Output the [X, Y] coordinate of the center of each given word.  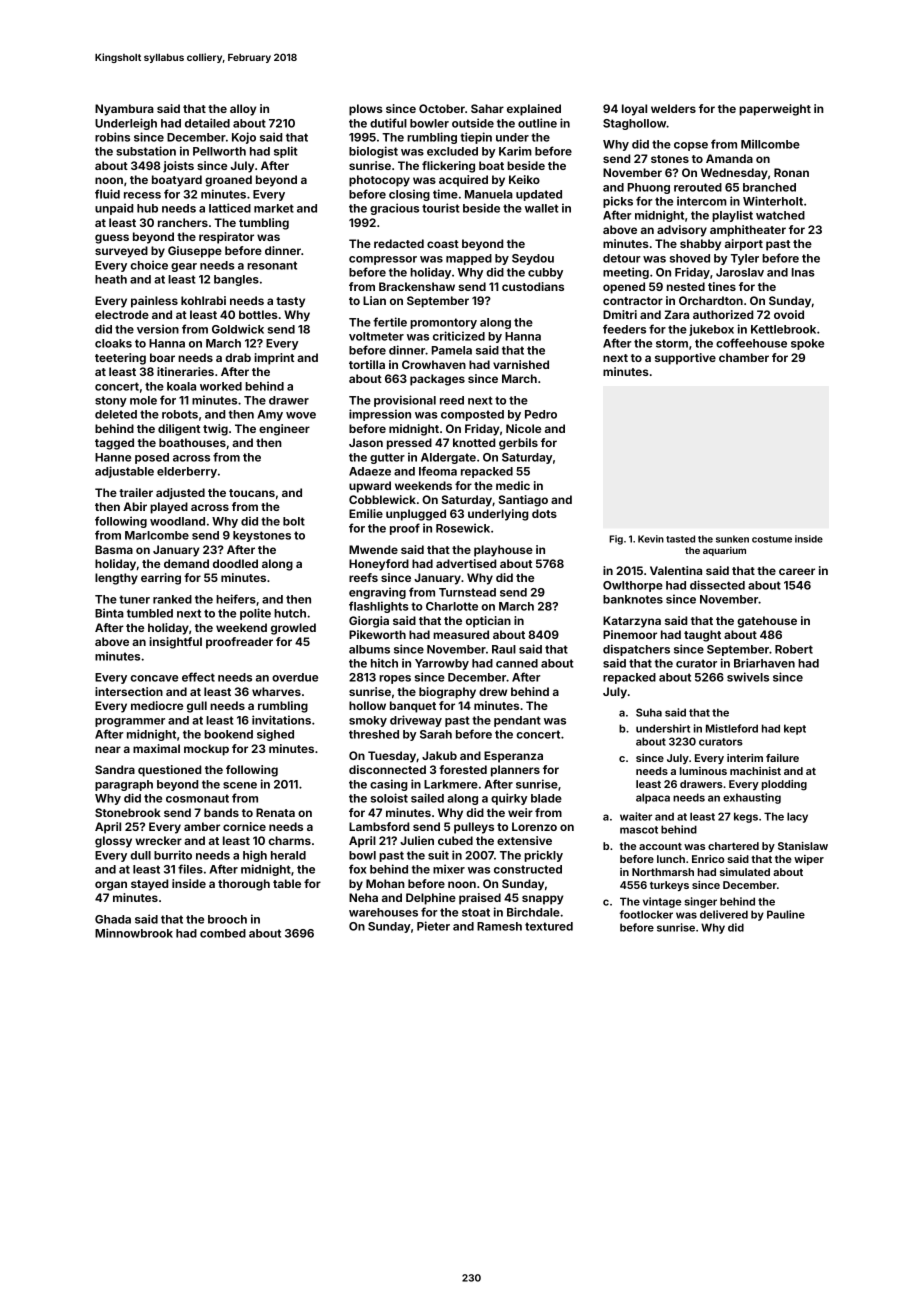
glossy [113, 842]
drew [493, 691]
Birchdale [533, 912]
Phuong [649, 188]
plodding [784, 785]
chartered [733, 846]
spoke [807, 344]
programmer [130, 722]
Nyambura [124, 110]
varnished [521, 364]
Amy [270, 415]
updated [539, 195]
